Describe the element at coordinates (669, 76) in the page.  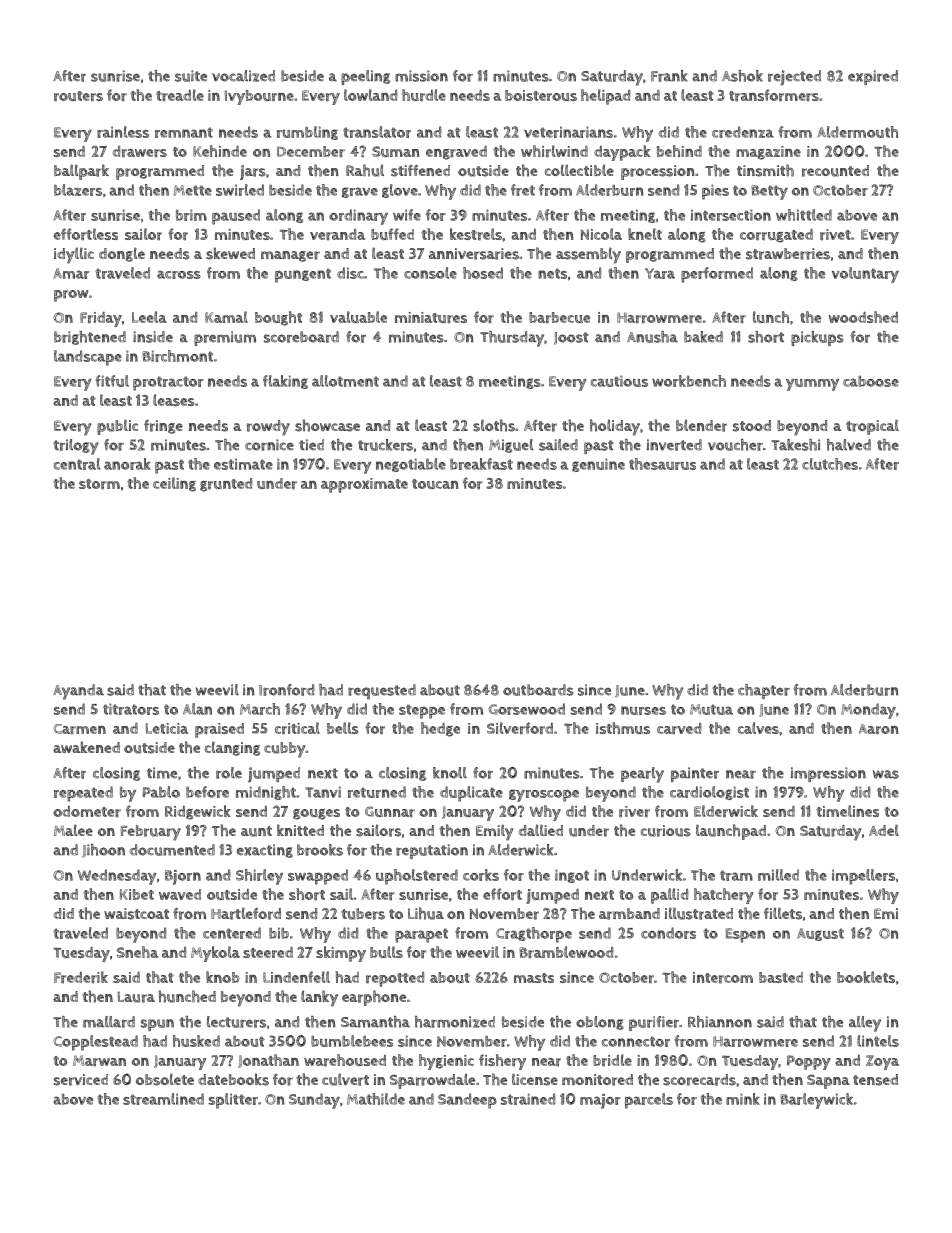
I see `Frank` at that location.
